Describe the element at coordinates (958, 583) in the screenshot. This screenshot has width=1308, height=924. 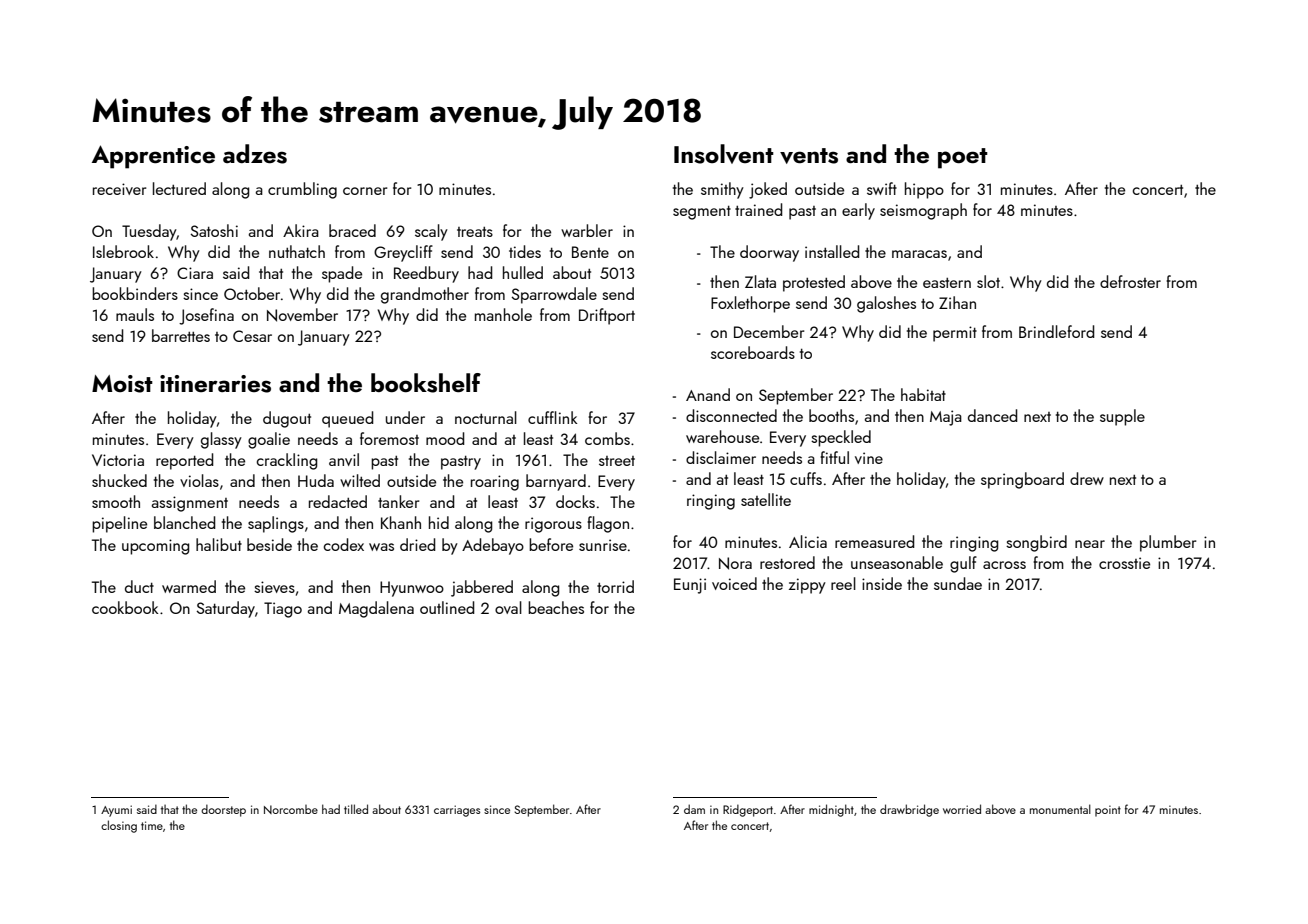
I see `sundae` at that location.
